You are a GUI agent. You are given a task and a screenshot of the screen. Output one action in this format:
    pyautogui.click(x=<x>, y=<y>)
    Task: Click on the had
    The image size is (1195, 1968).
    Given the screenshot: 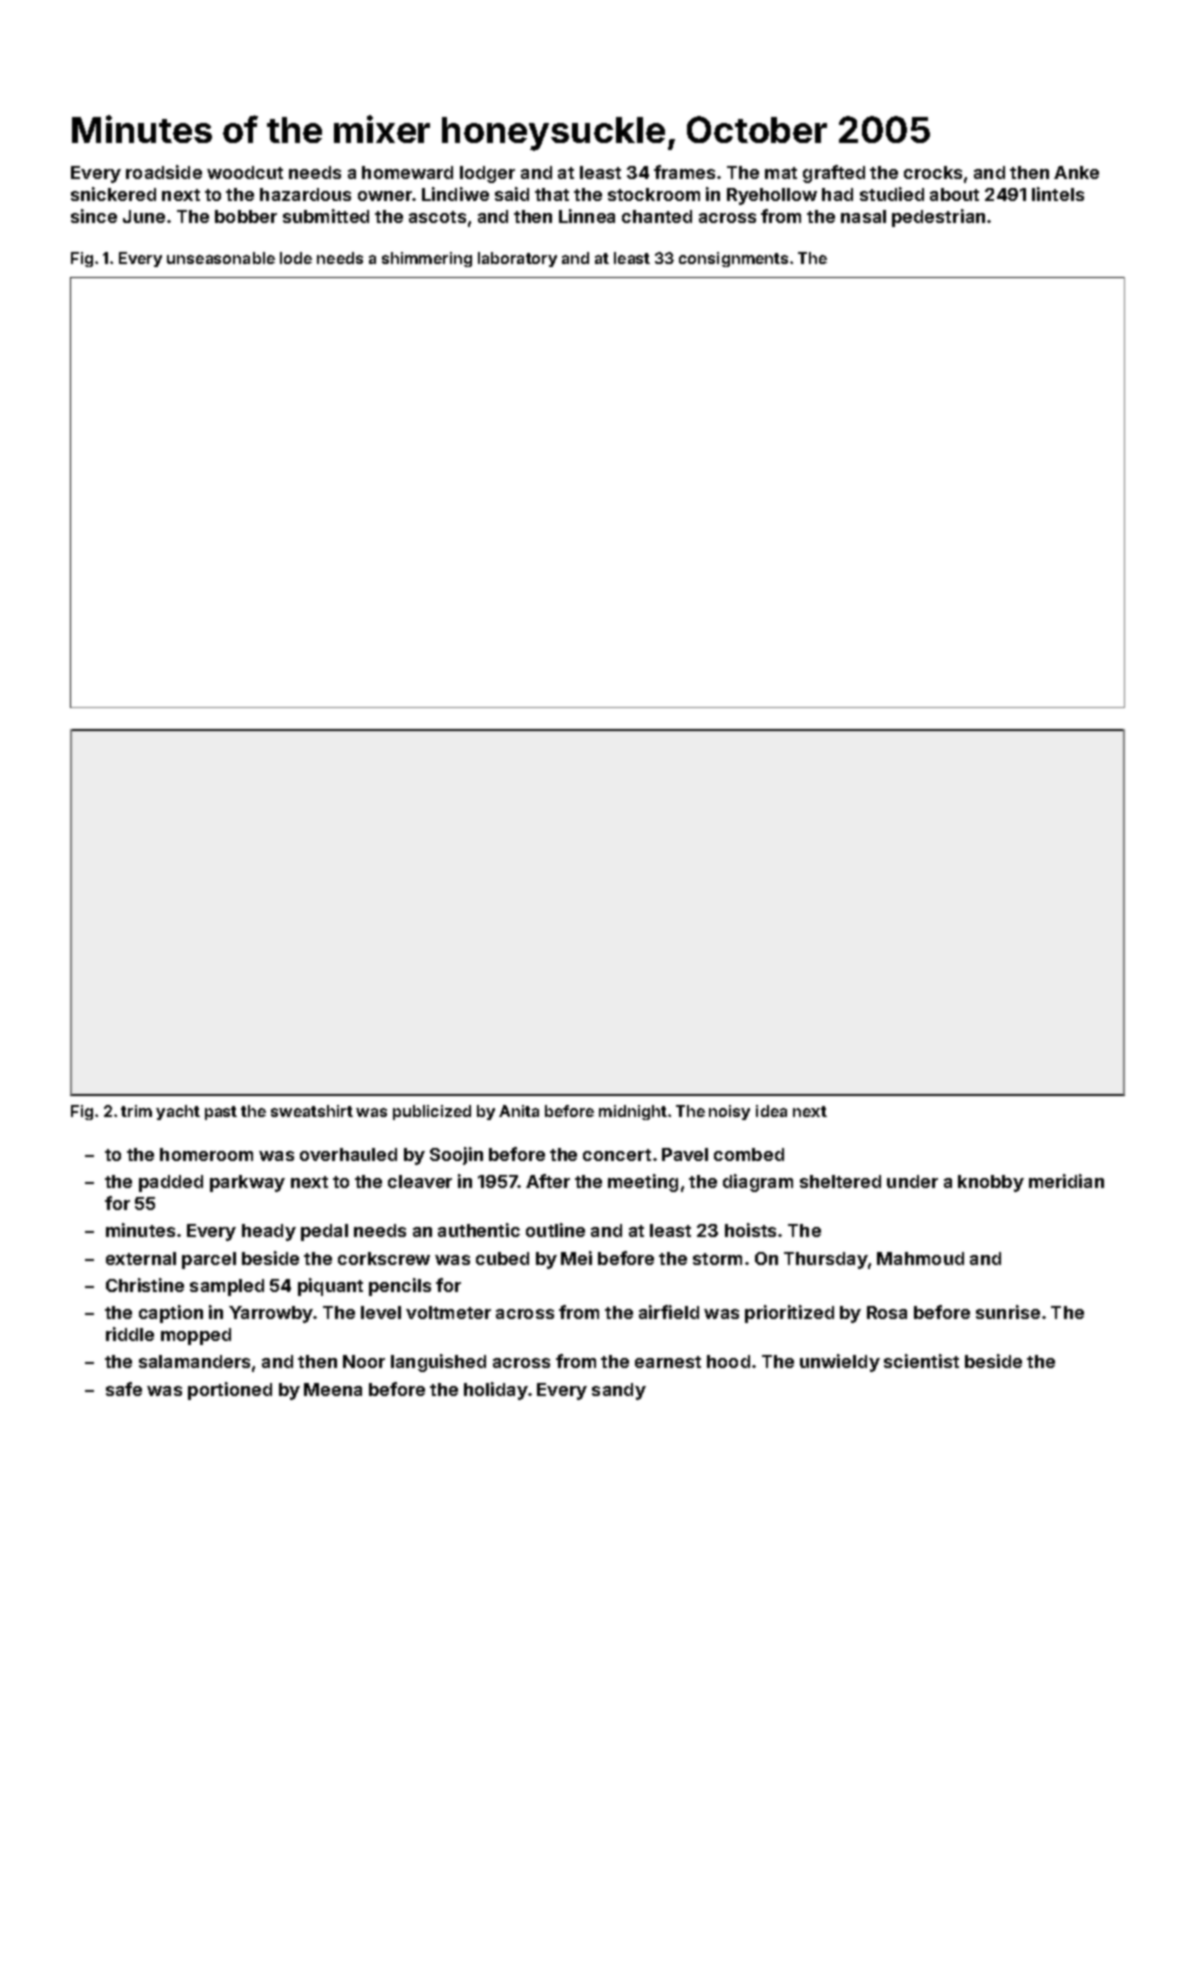 What is the action you would take?
    pyautogui.click(x=837, y=194)
